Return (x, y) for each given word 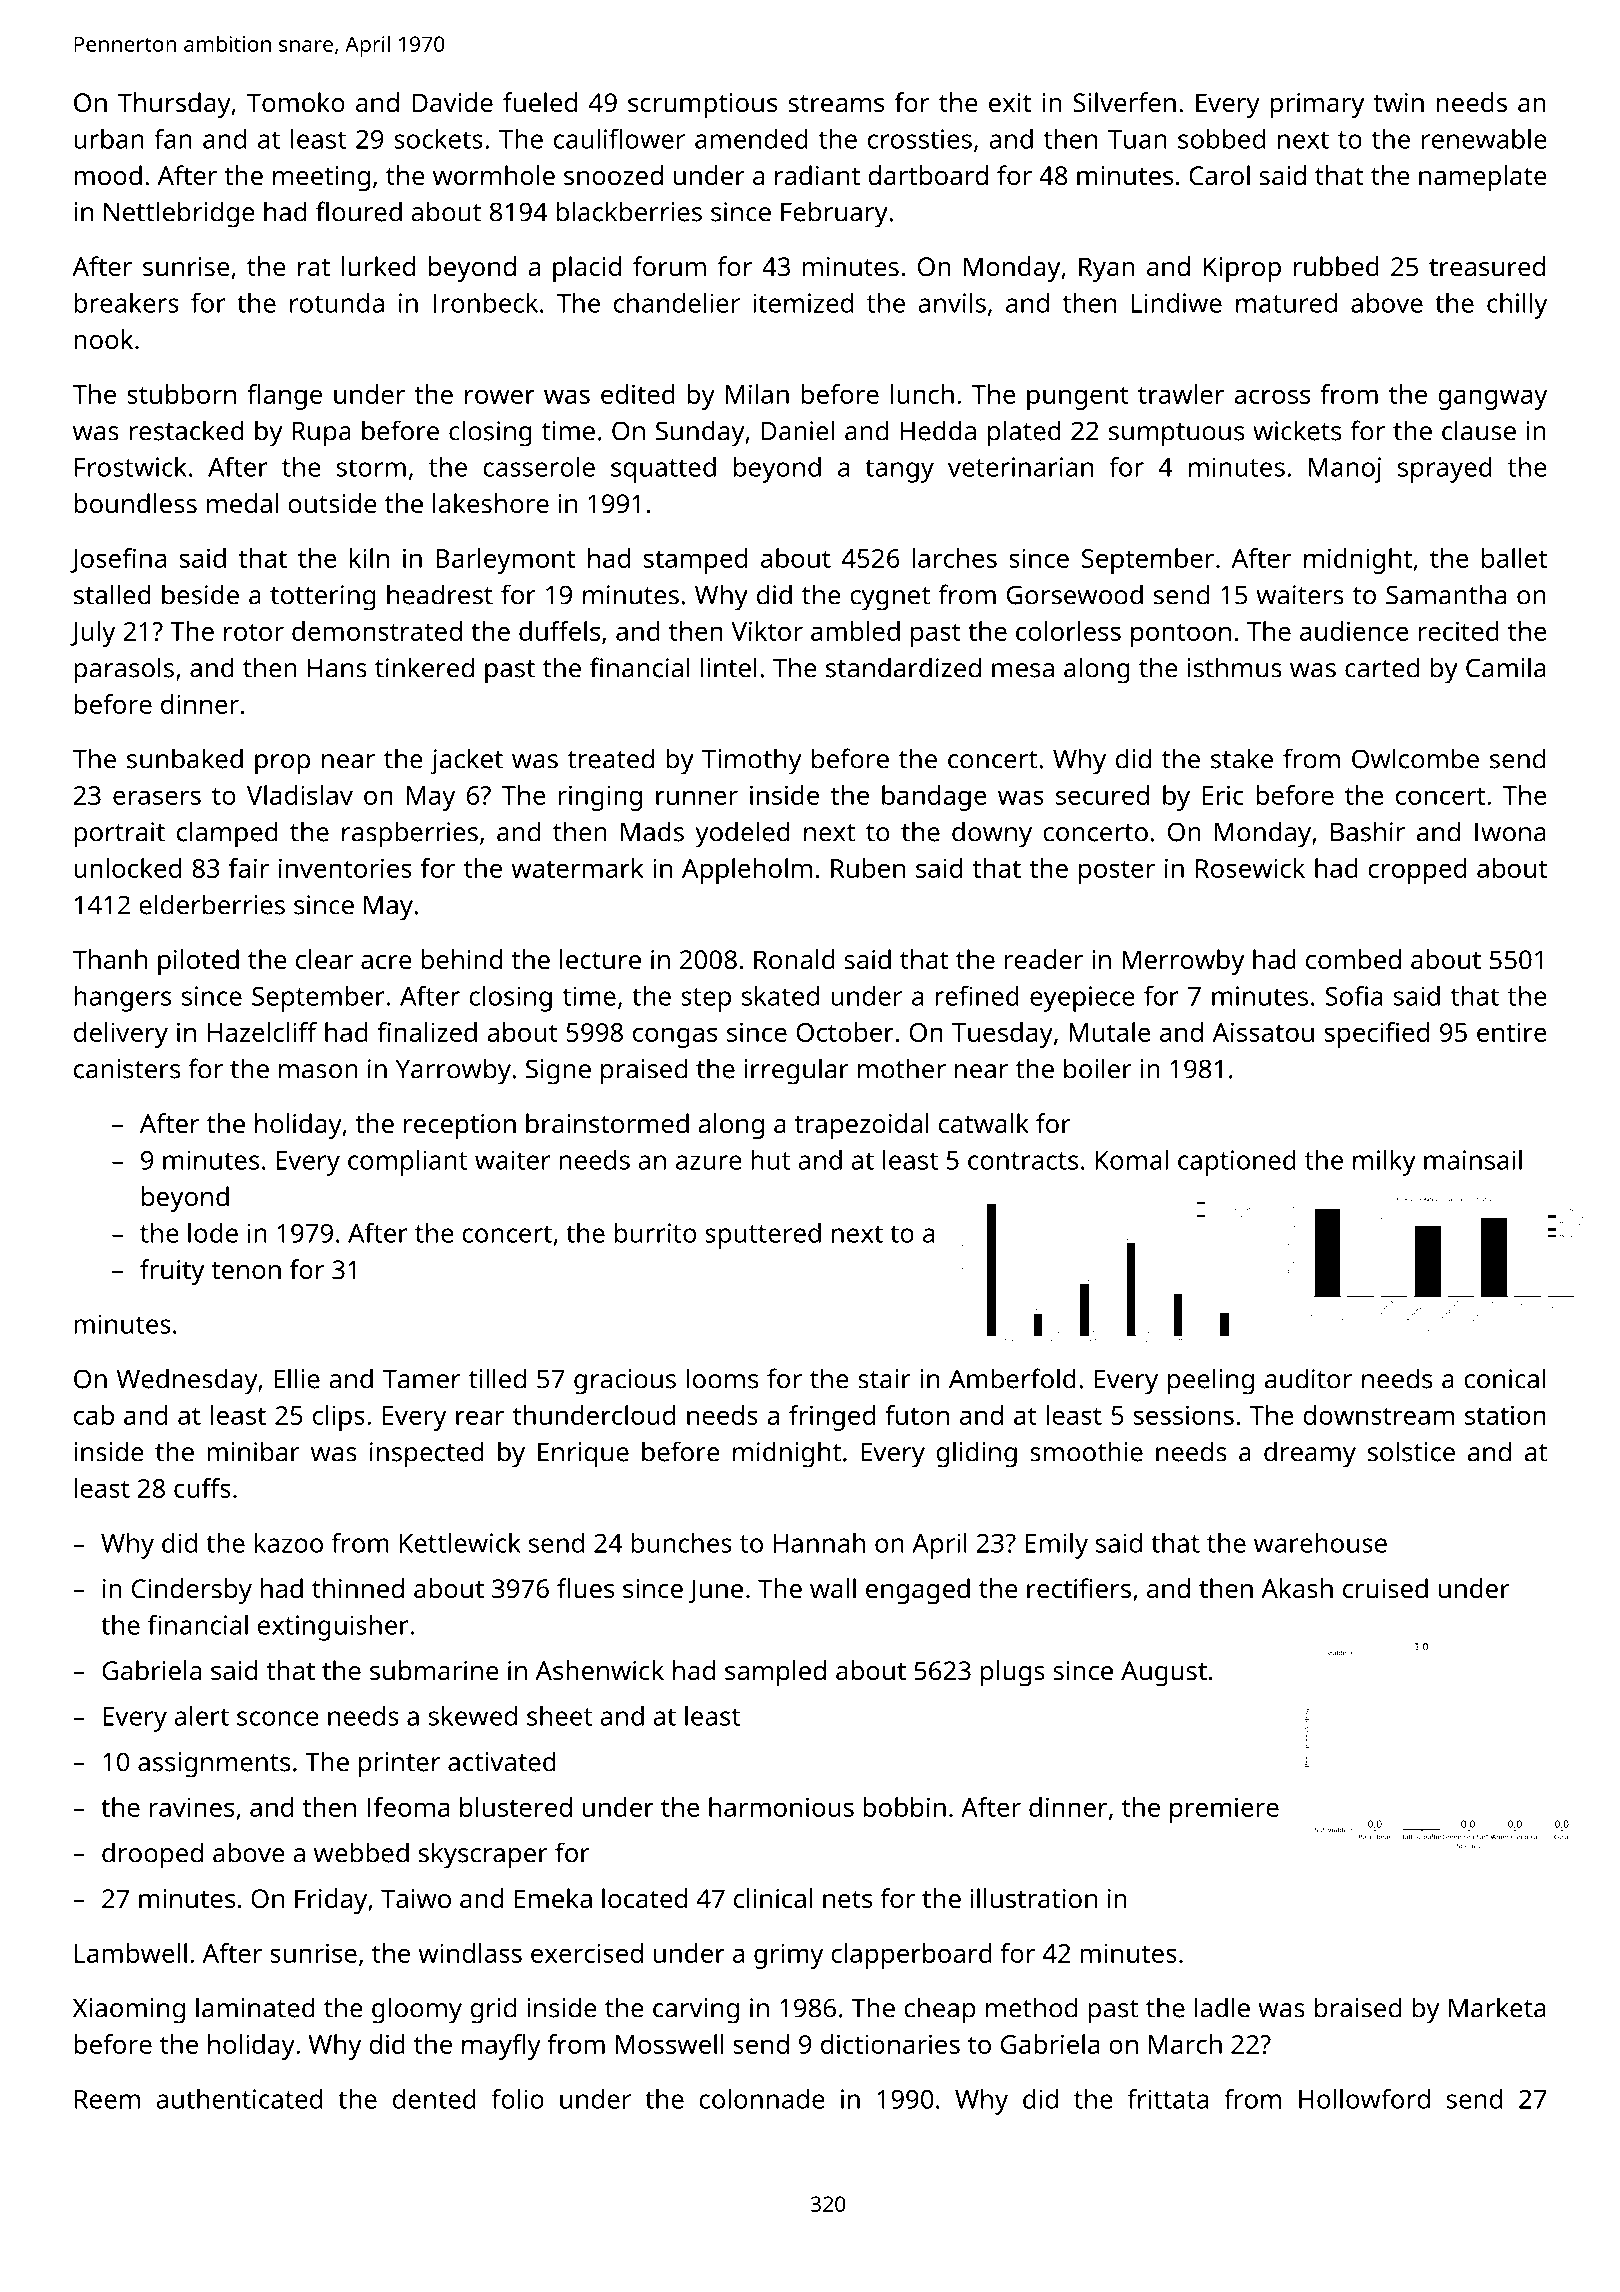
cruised (1385, 1588)
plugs (1013, 1673)
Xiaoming (129, 2011)
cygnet (890, 599)
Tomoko (296, 102)
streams (836, 104)
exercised (587, 1953)
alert (201, 1716)
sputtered (763, 1236)
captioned (1237, 1163)
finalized (427, 1032)
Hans (337, 668)
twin (1398, 102)
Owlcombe (1415, 758)
